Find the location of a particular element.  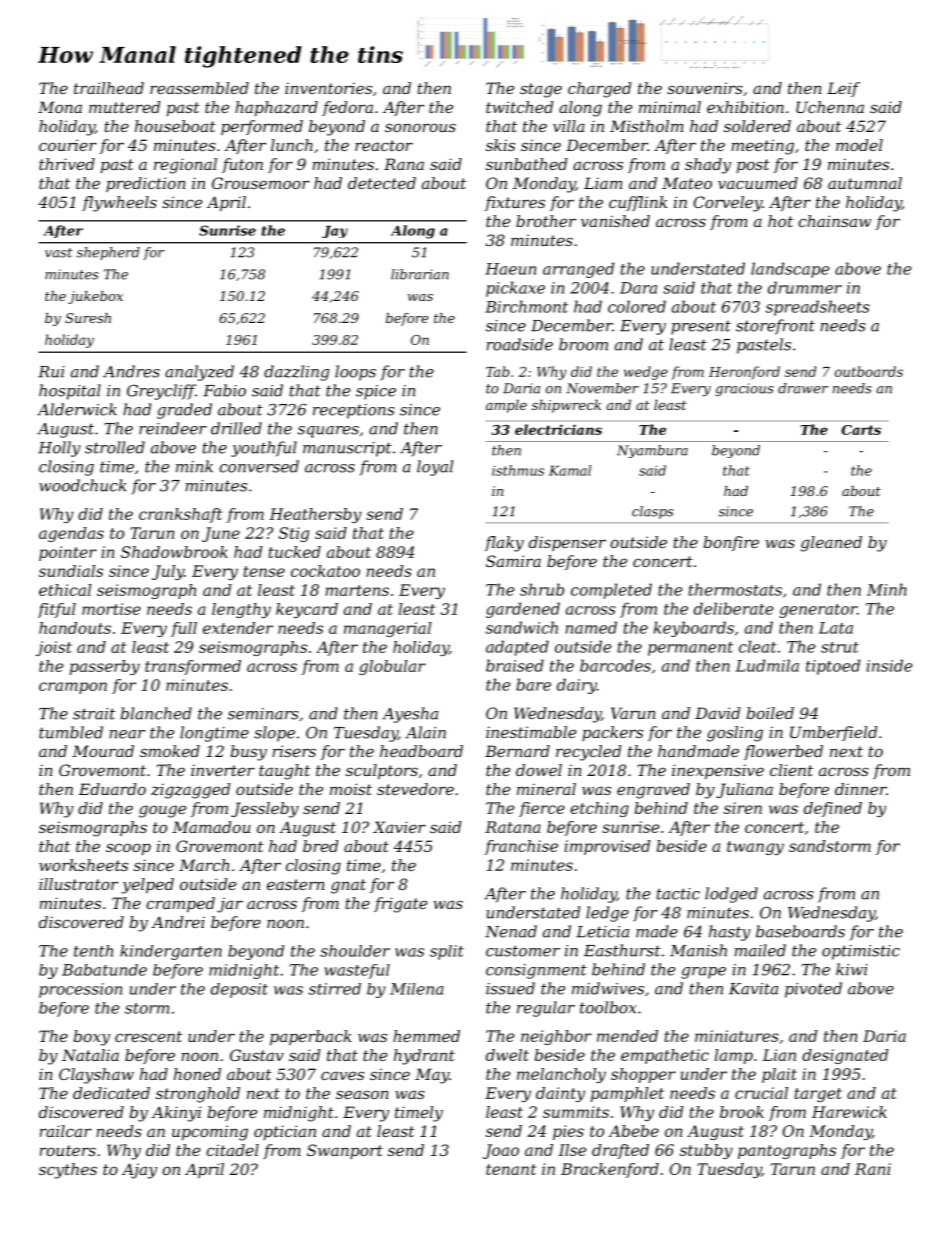

model is located at coordinates (859, 145).
